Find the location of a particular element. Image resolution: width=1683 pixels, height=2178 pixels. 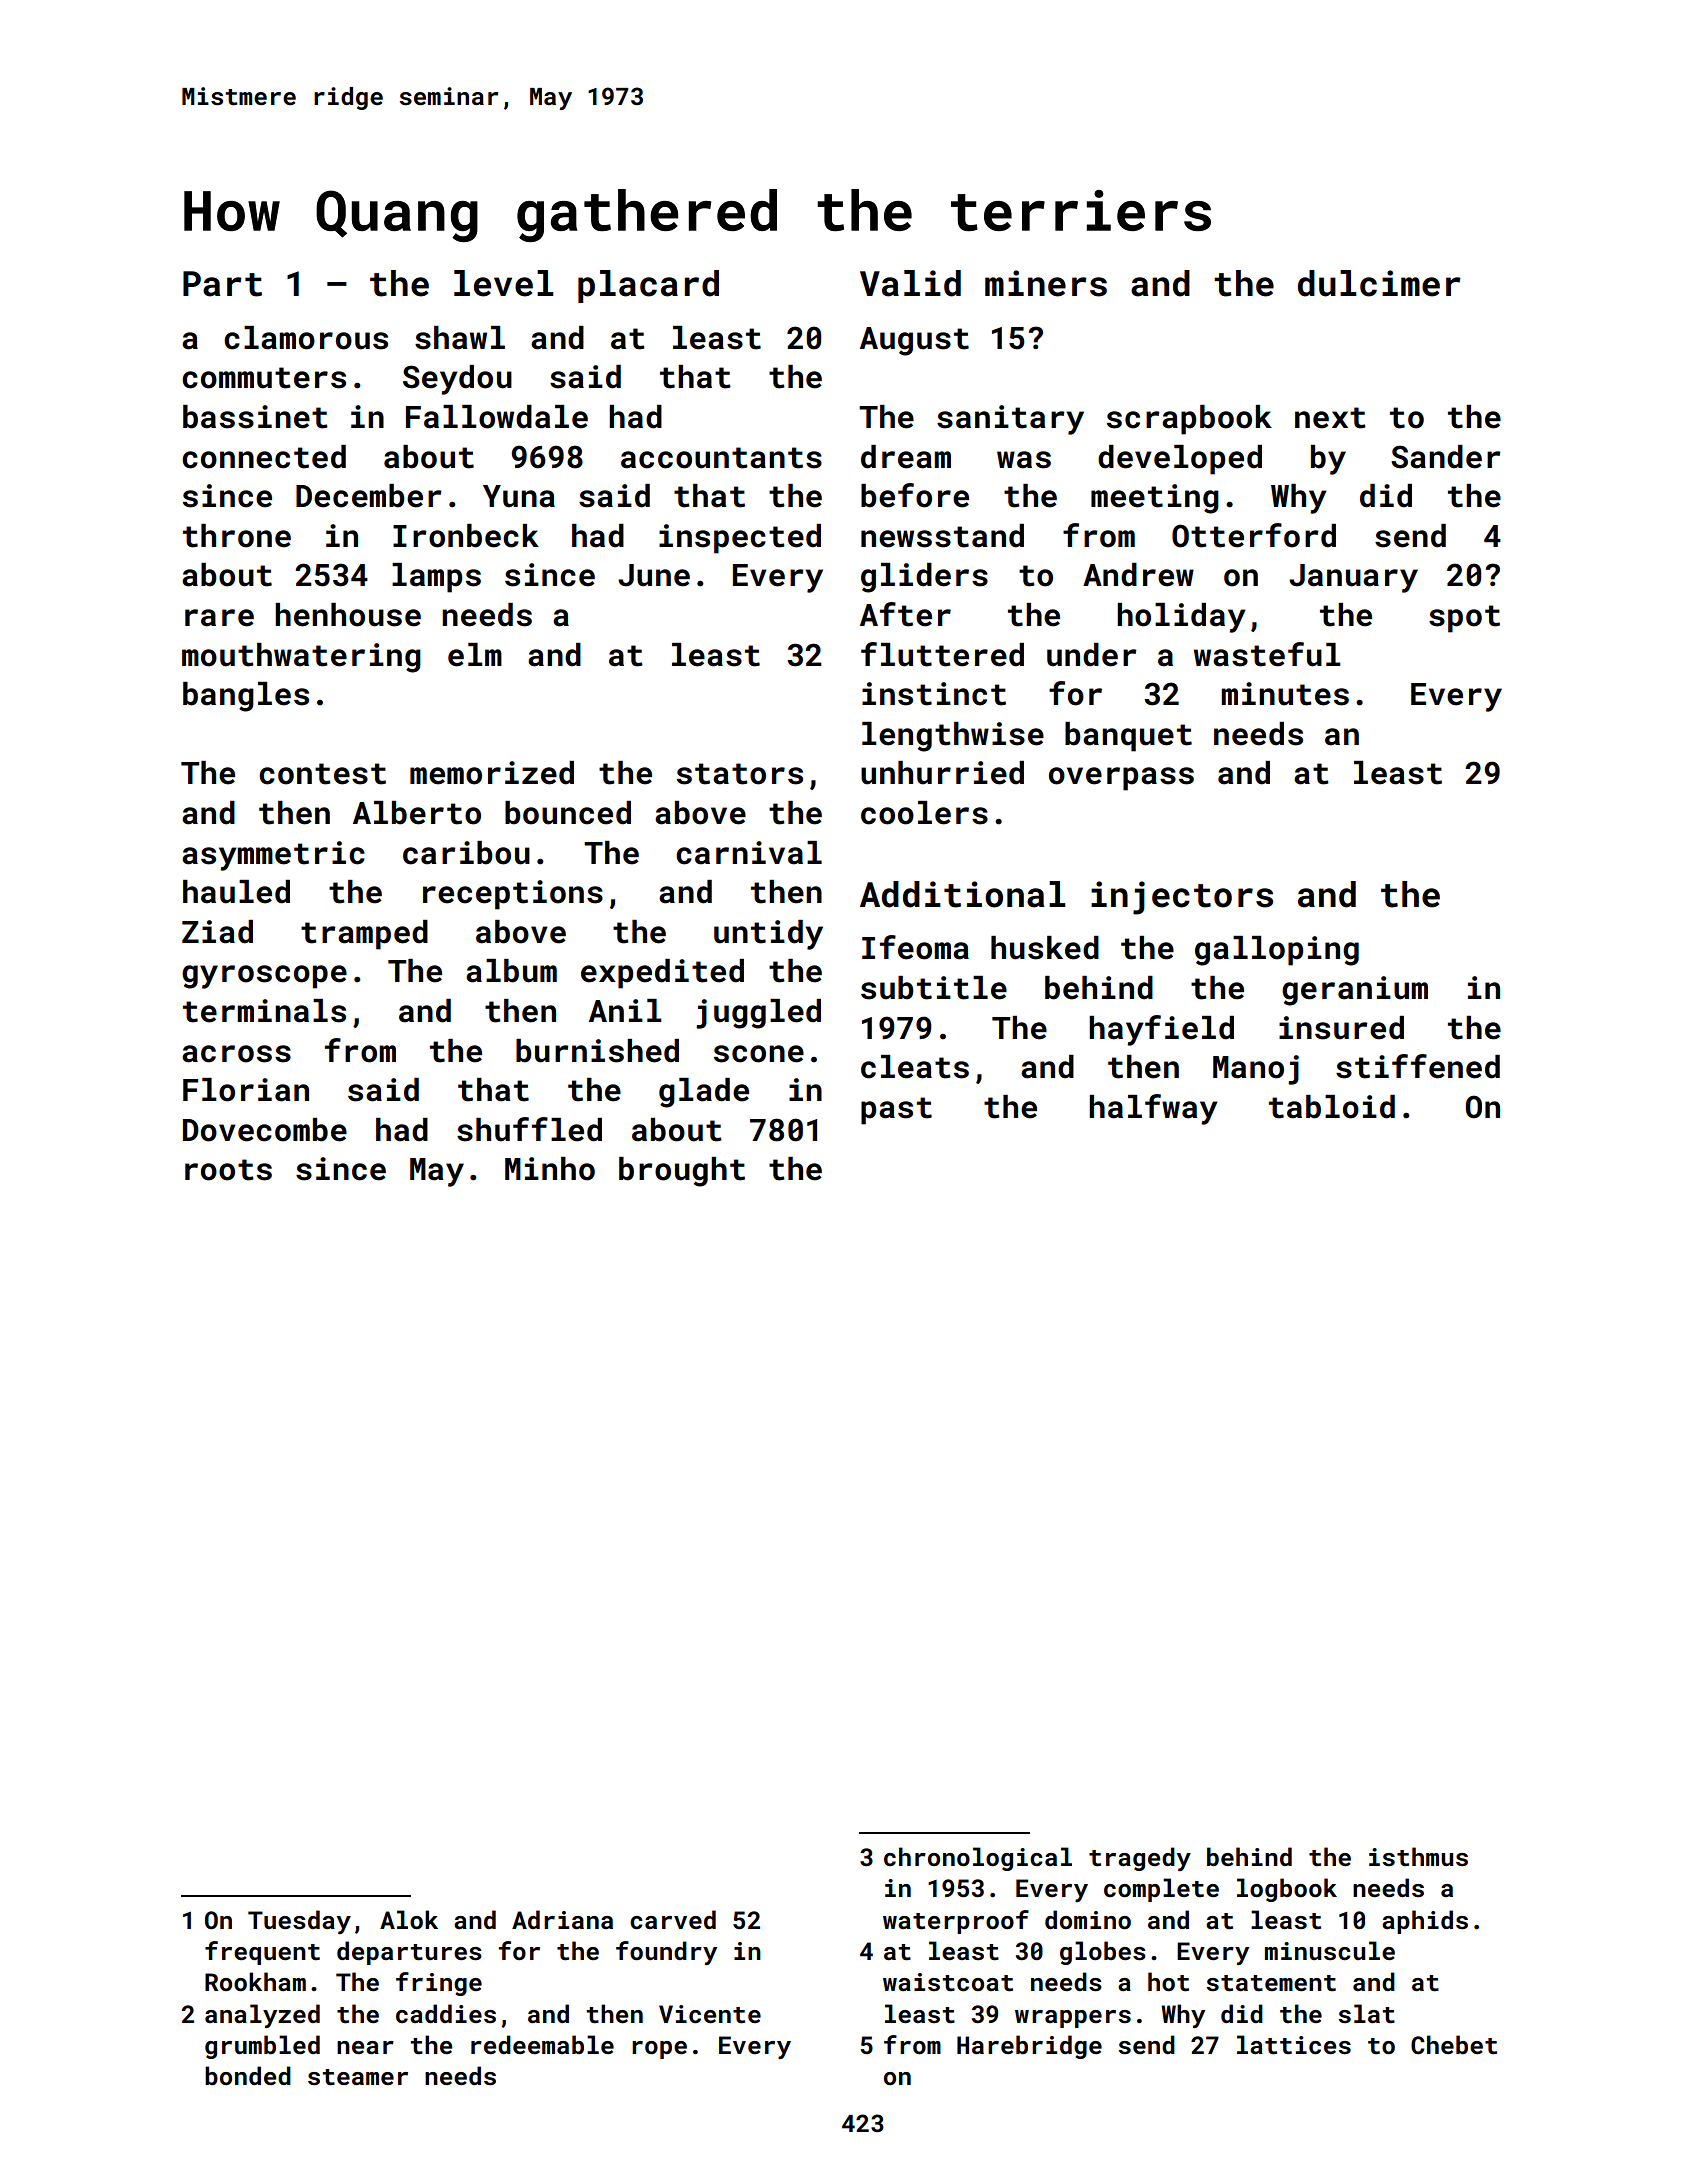

Tuesday is located at coordinates (299, 1922).
